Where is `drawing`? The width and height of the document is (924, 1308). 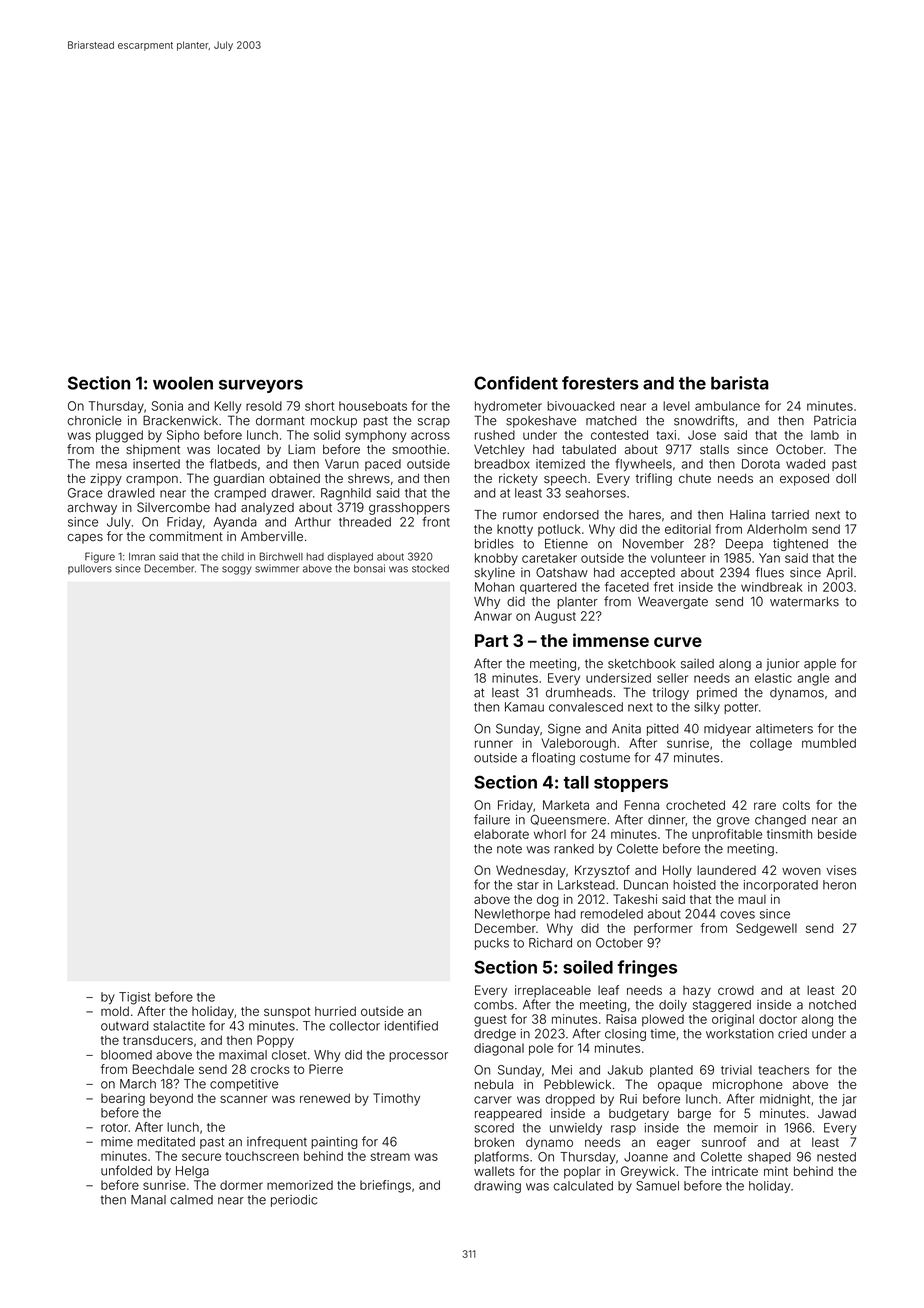
drawing is located at coordinates (497, 1187).
